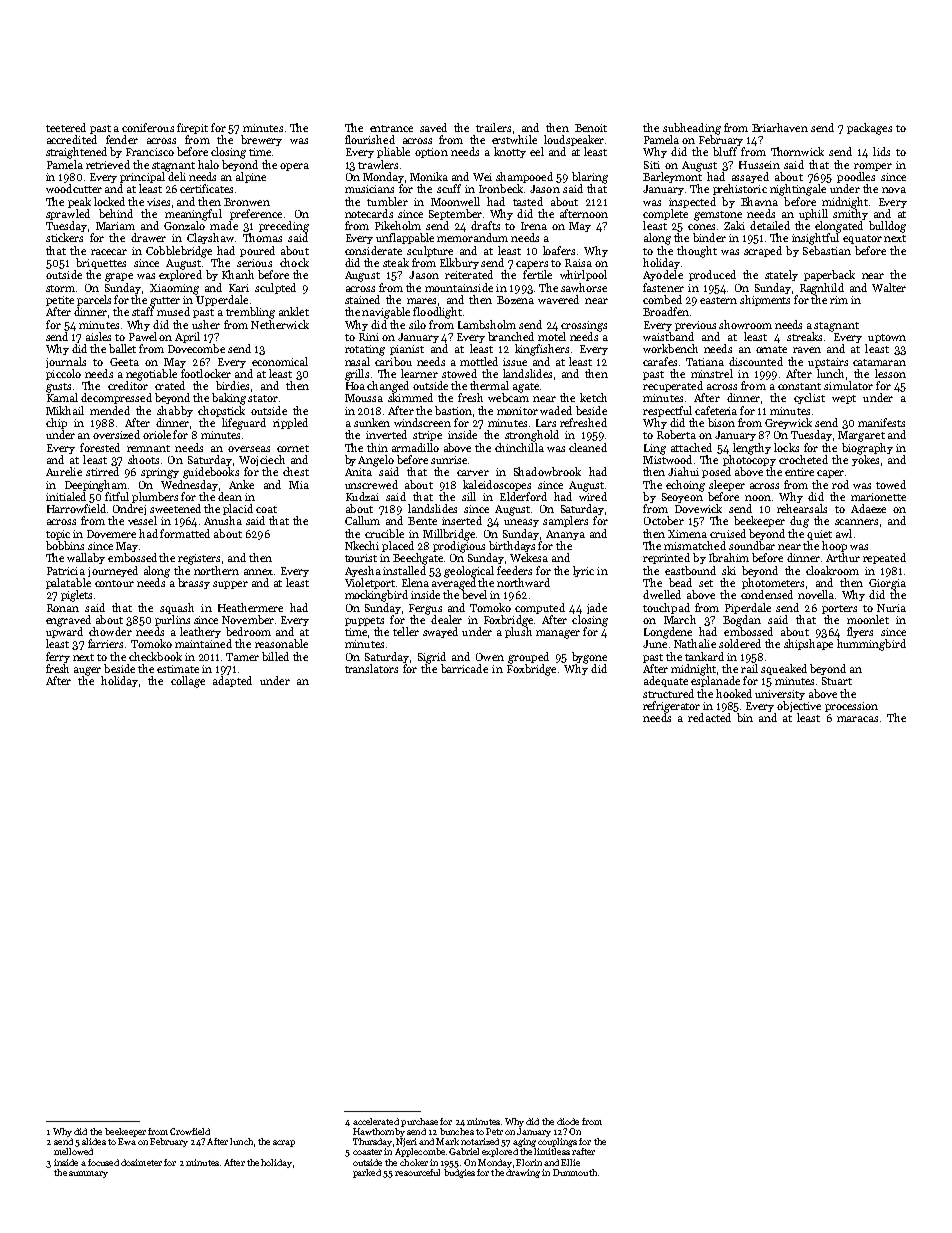 The width and height of the screenshot is (952, 1233). I want to click on collage, so click(188, 682).
